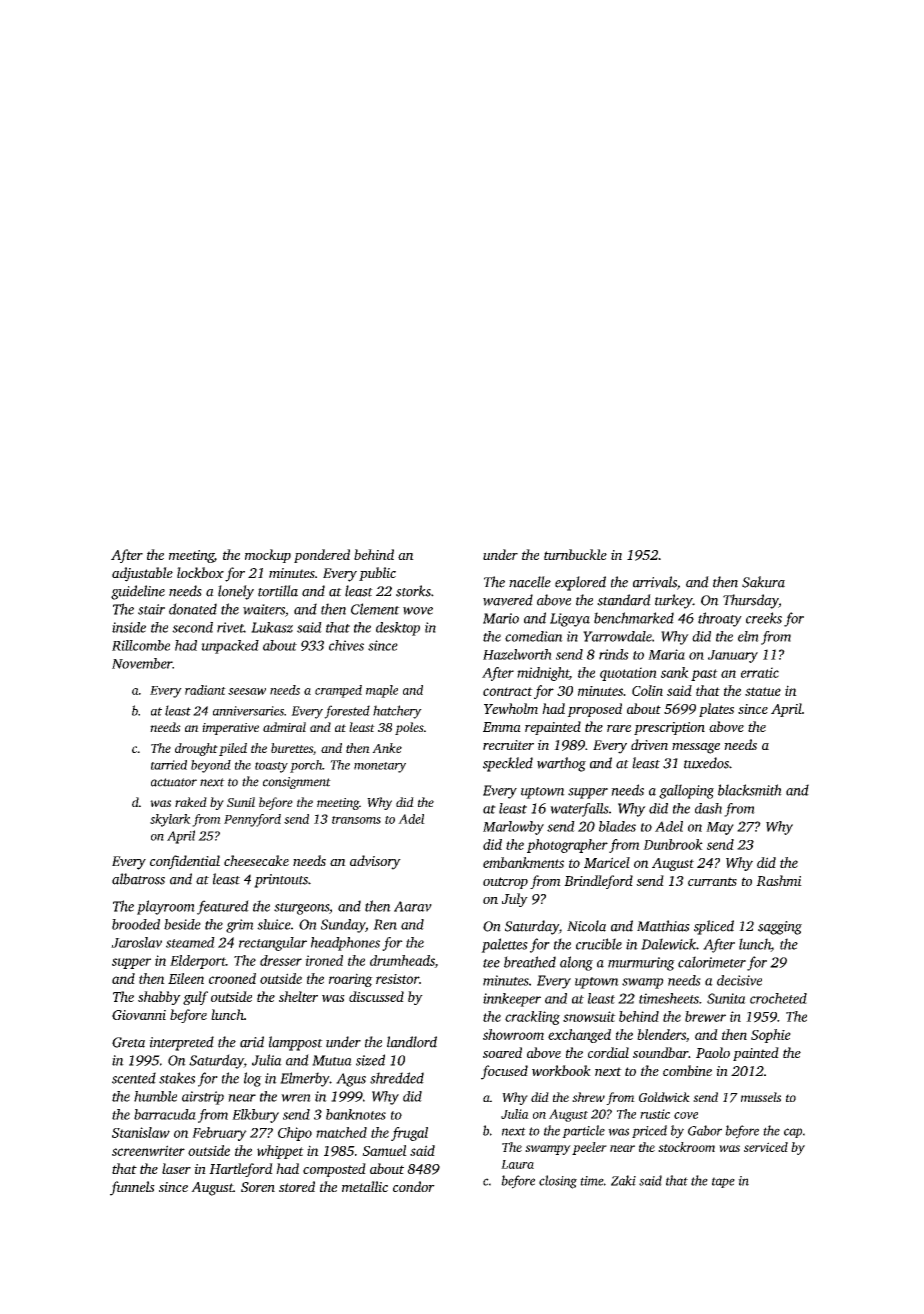 The image size is (924, 1314). Describe the element at coordinates (686, 1147) in the screenshot. I see `stockroom` at that location.
